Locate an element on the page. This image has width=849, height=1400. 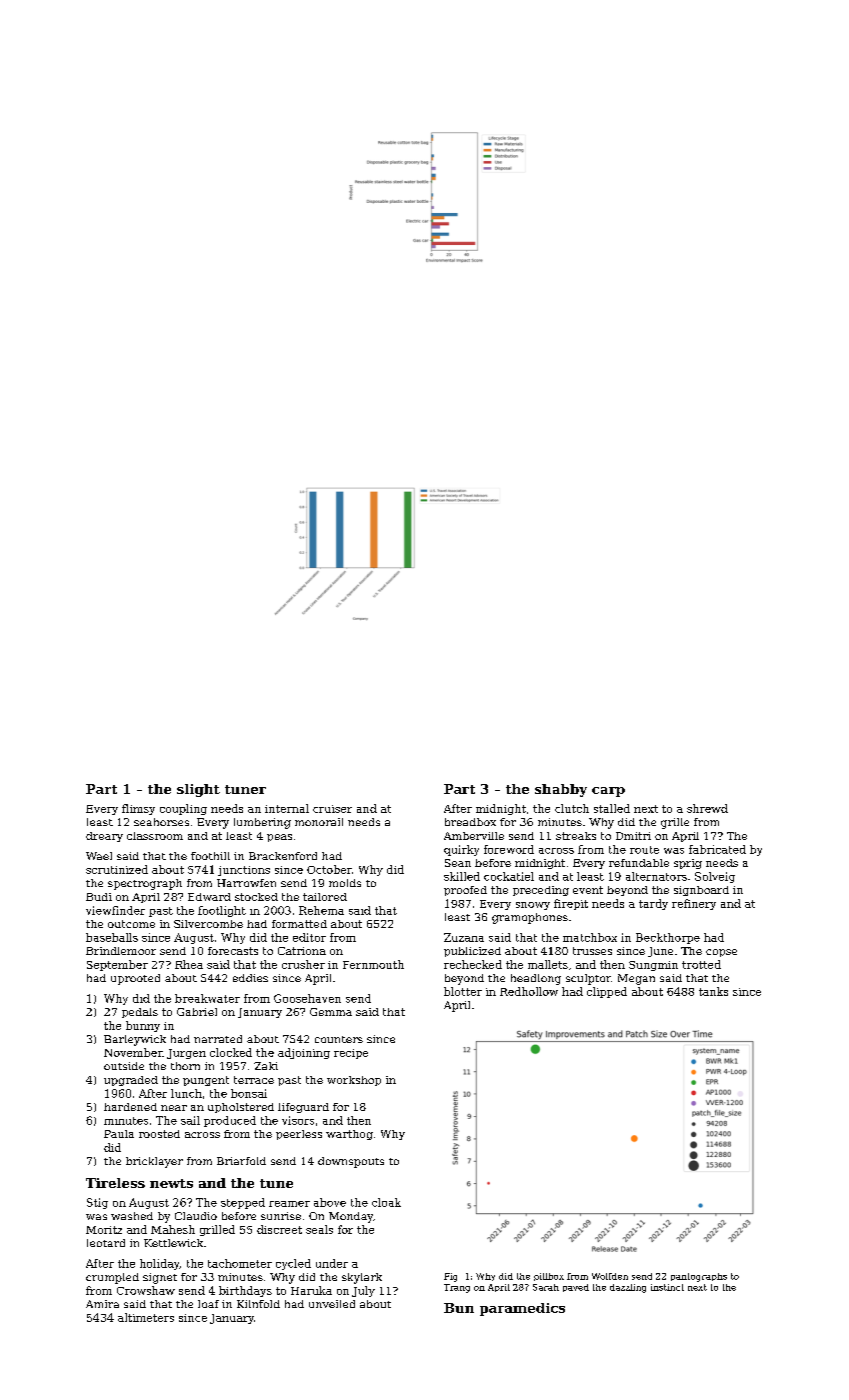
tanks is located at coordinates (713, 991).
